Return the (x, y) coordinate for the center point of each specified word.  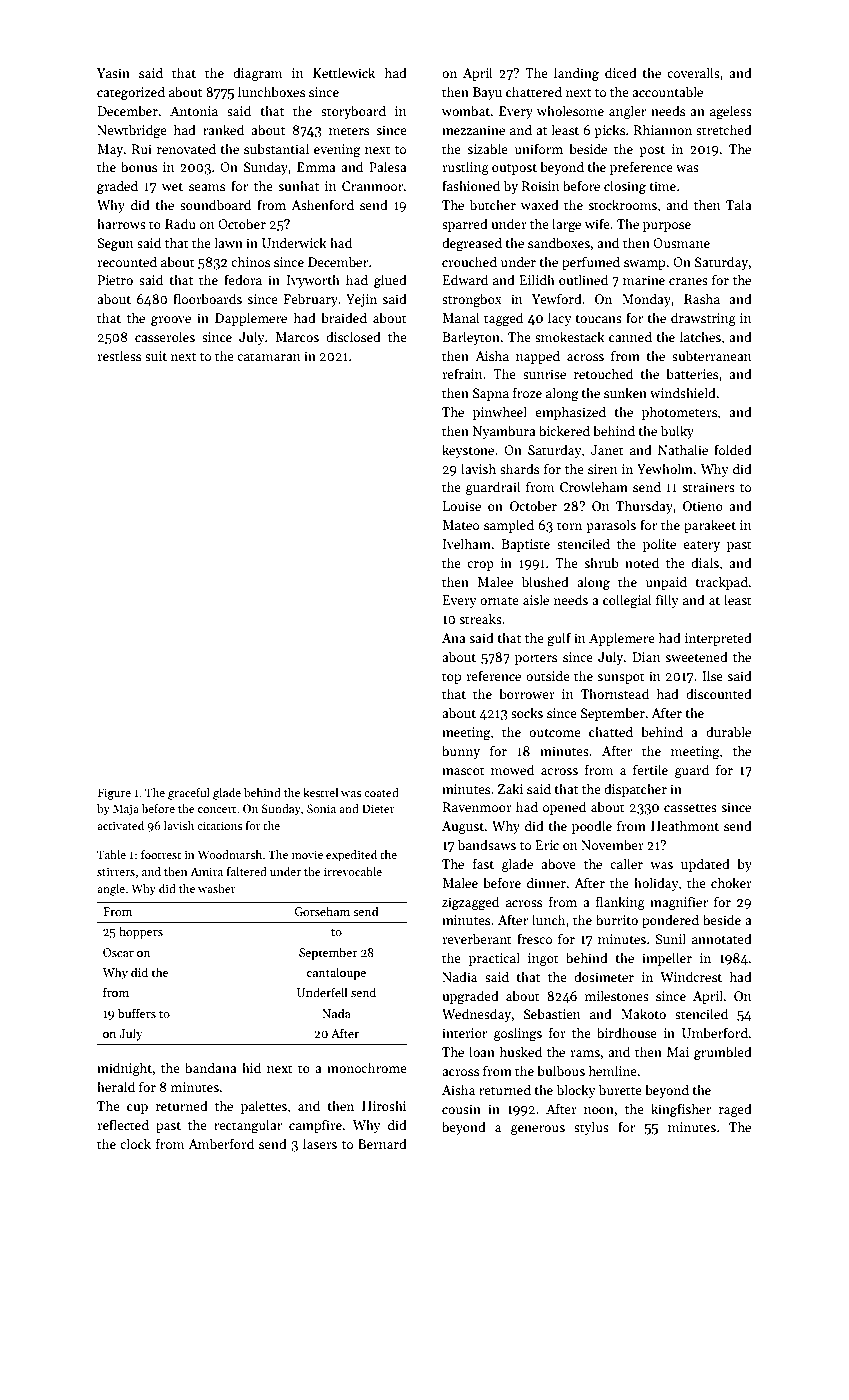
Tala (739, 204)
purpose (667, 227)
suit (156, 356)
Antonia (194, 111)
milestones (617, 995)
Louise (462, 506)
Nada (336, 1013)
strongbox (472, 300)
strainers (708, 487)
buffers (137, 1013)
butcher (493, 204)
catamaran (269, 357)
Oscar (118, 952)
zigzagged (470, 903)
